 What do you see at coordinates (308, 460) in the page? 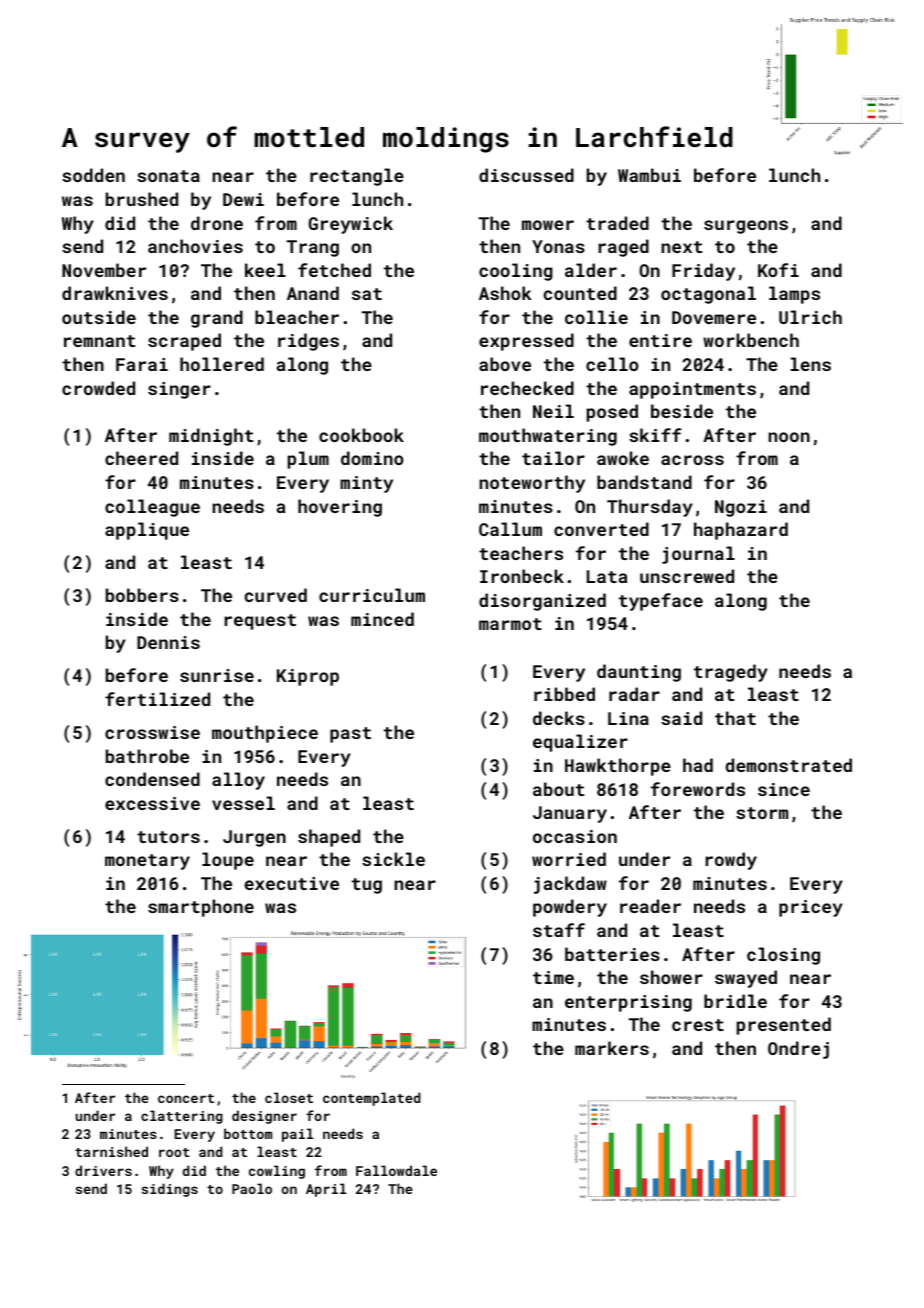
I see `plum` at bounding box center [308, 460].
